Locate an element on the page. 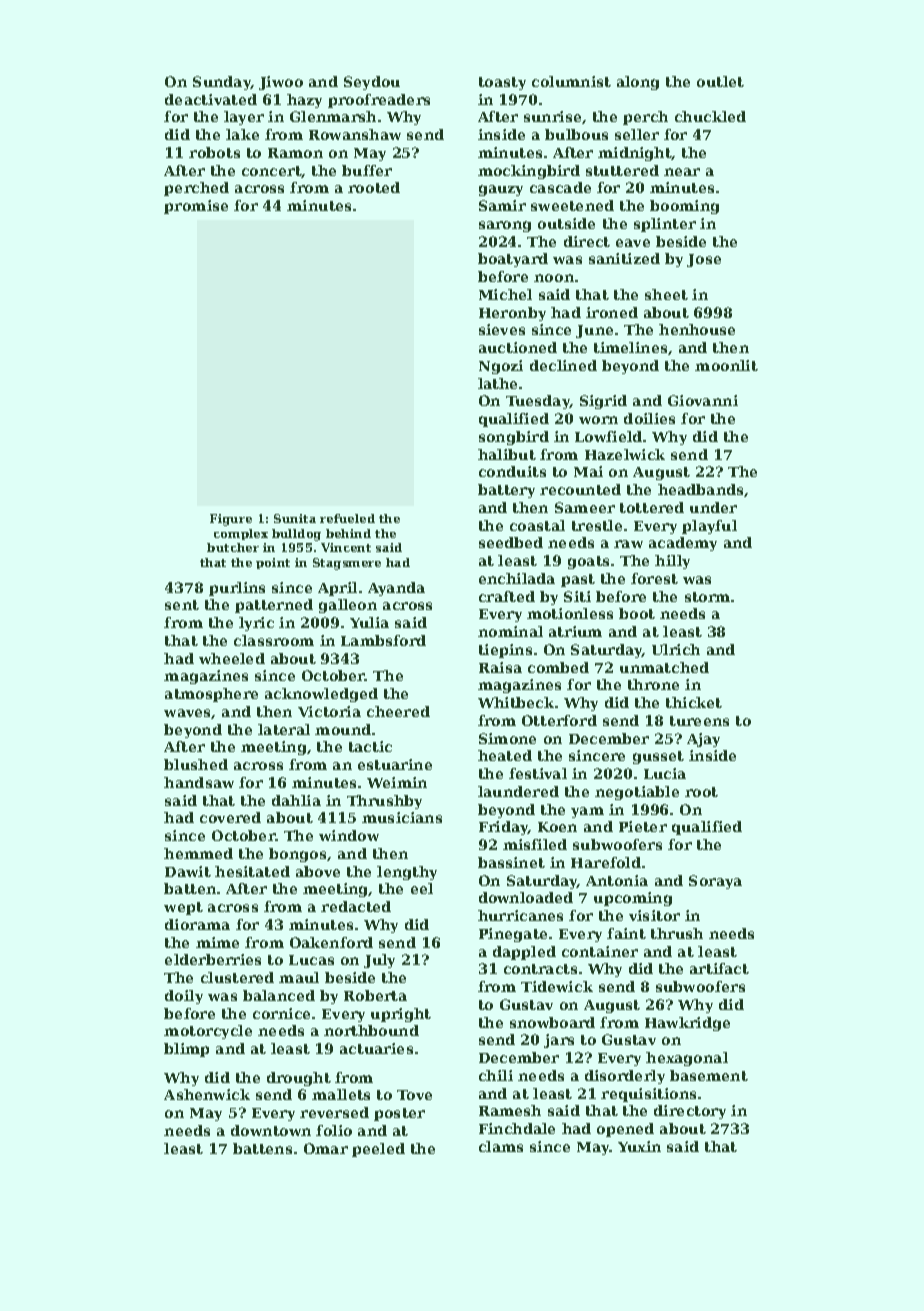  noon is located at coordinates (554, 278).
